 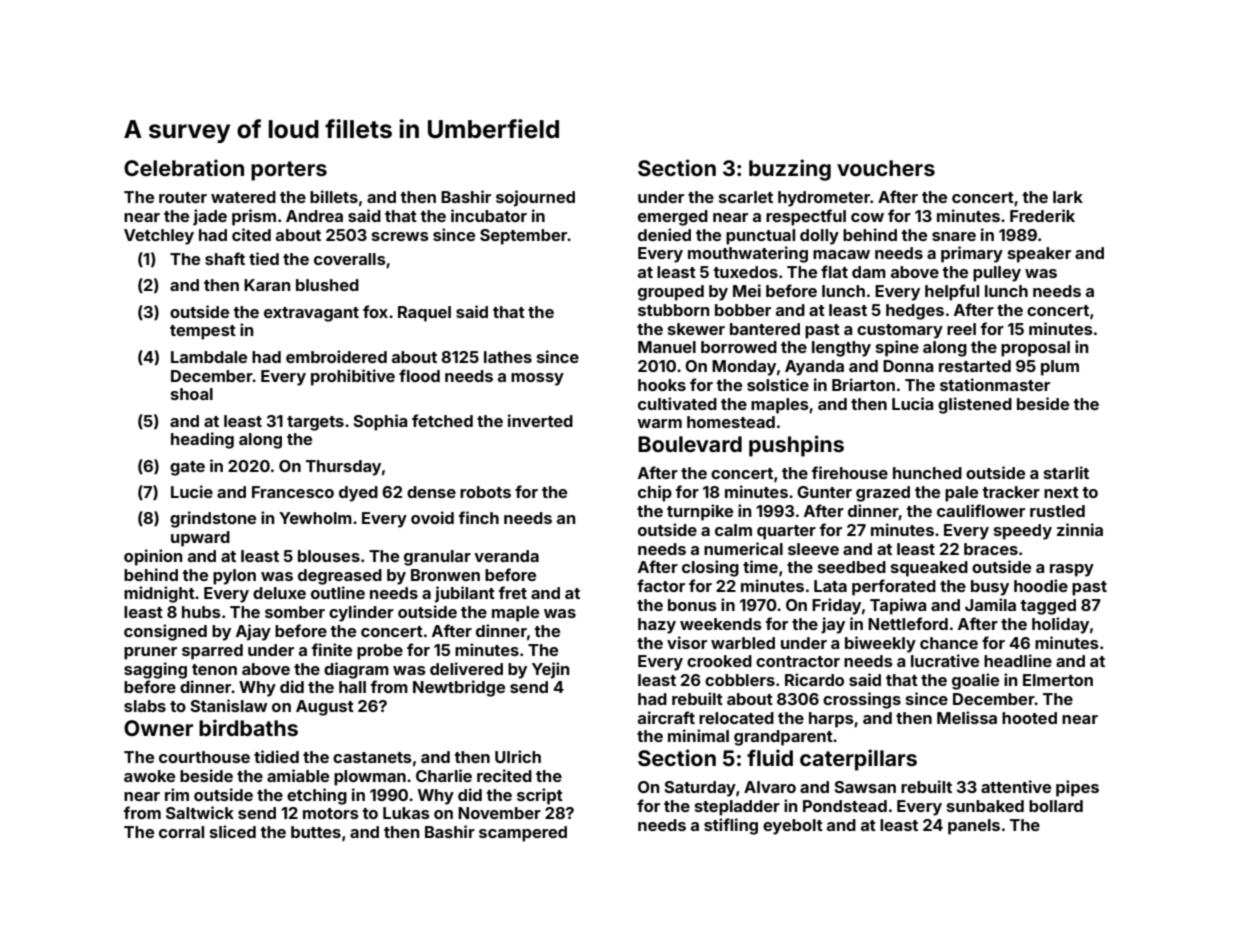 I want to click on vouchers, so click(x=886, y=168).
